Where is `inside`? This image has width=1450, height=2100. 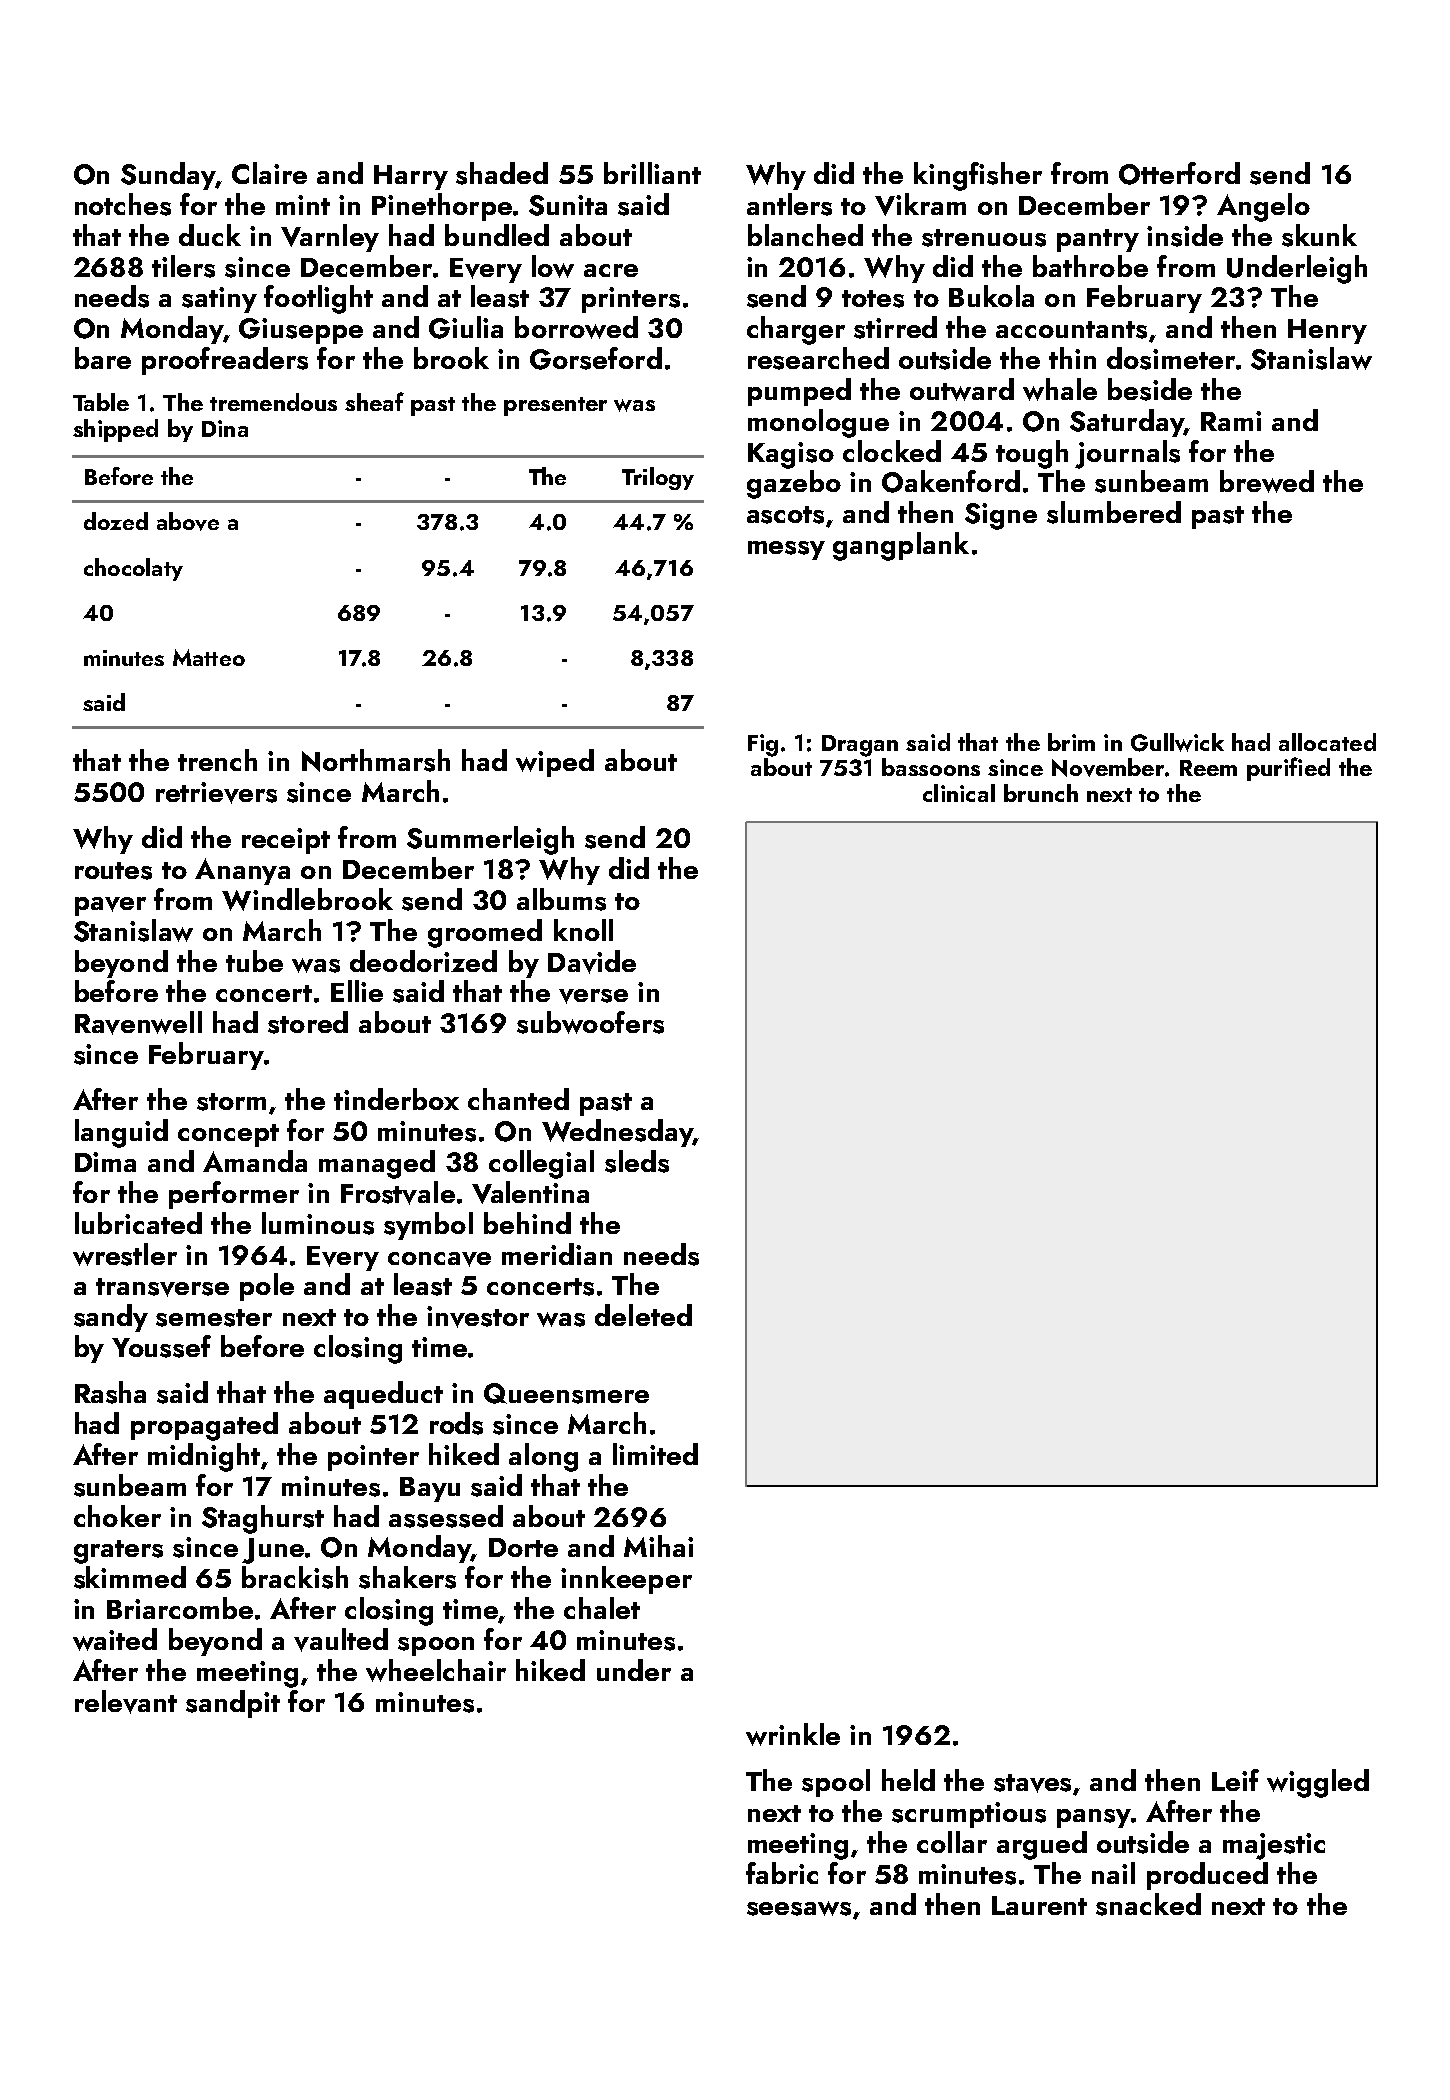 inside is located at coordinates (1185, 235).
